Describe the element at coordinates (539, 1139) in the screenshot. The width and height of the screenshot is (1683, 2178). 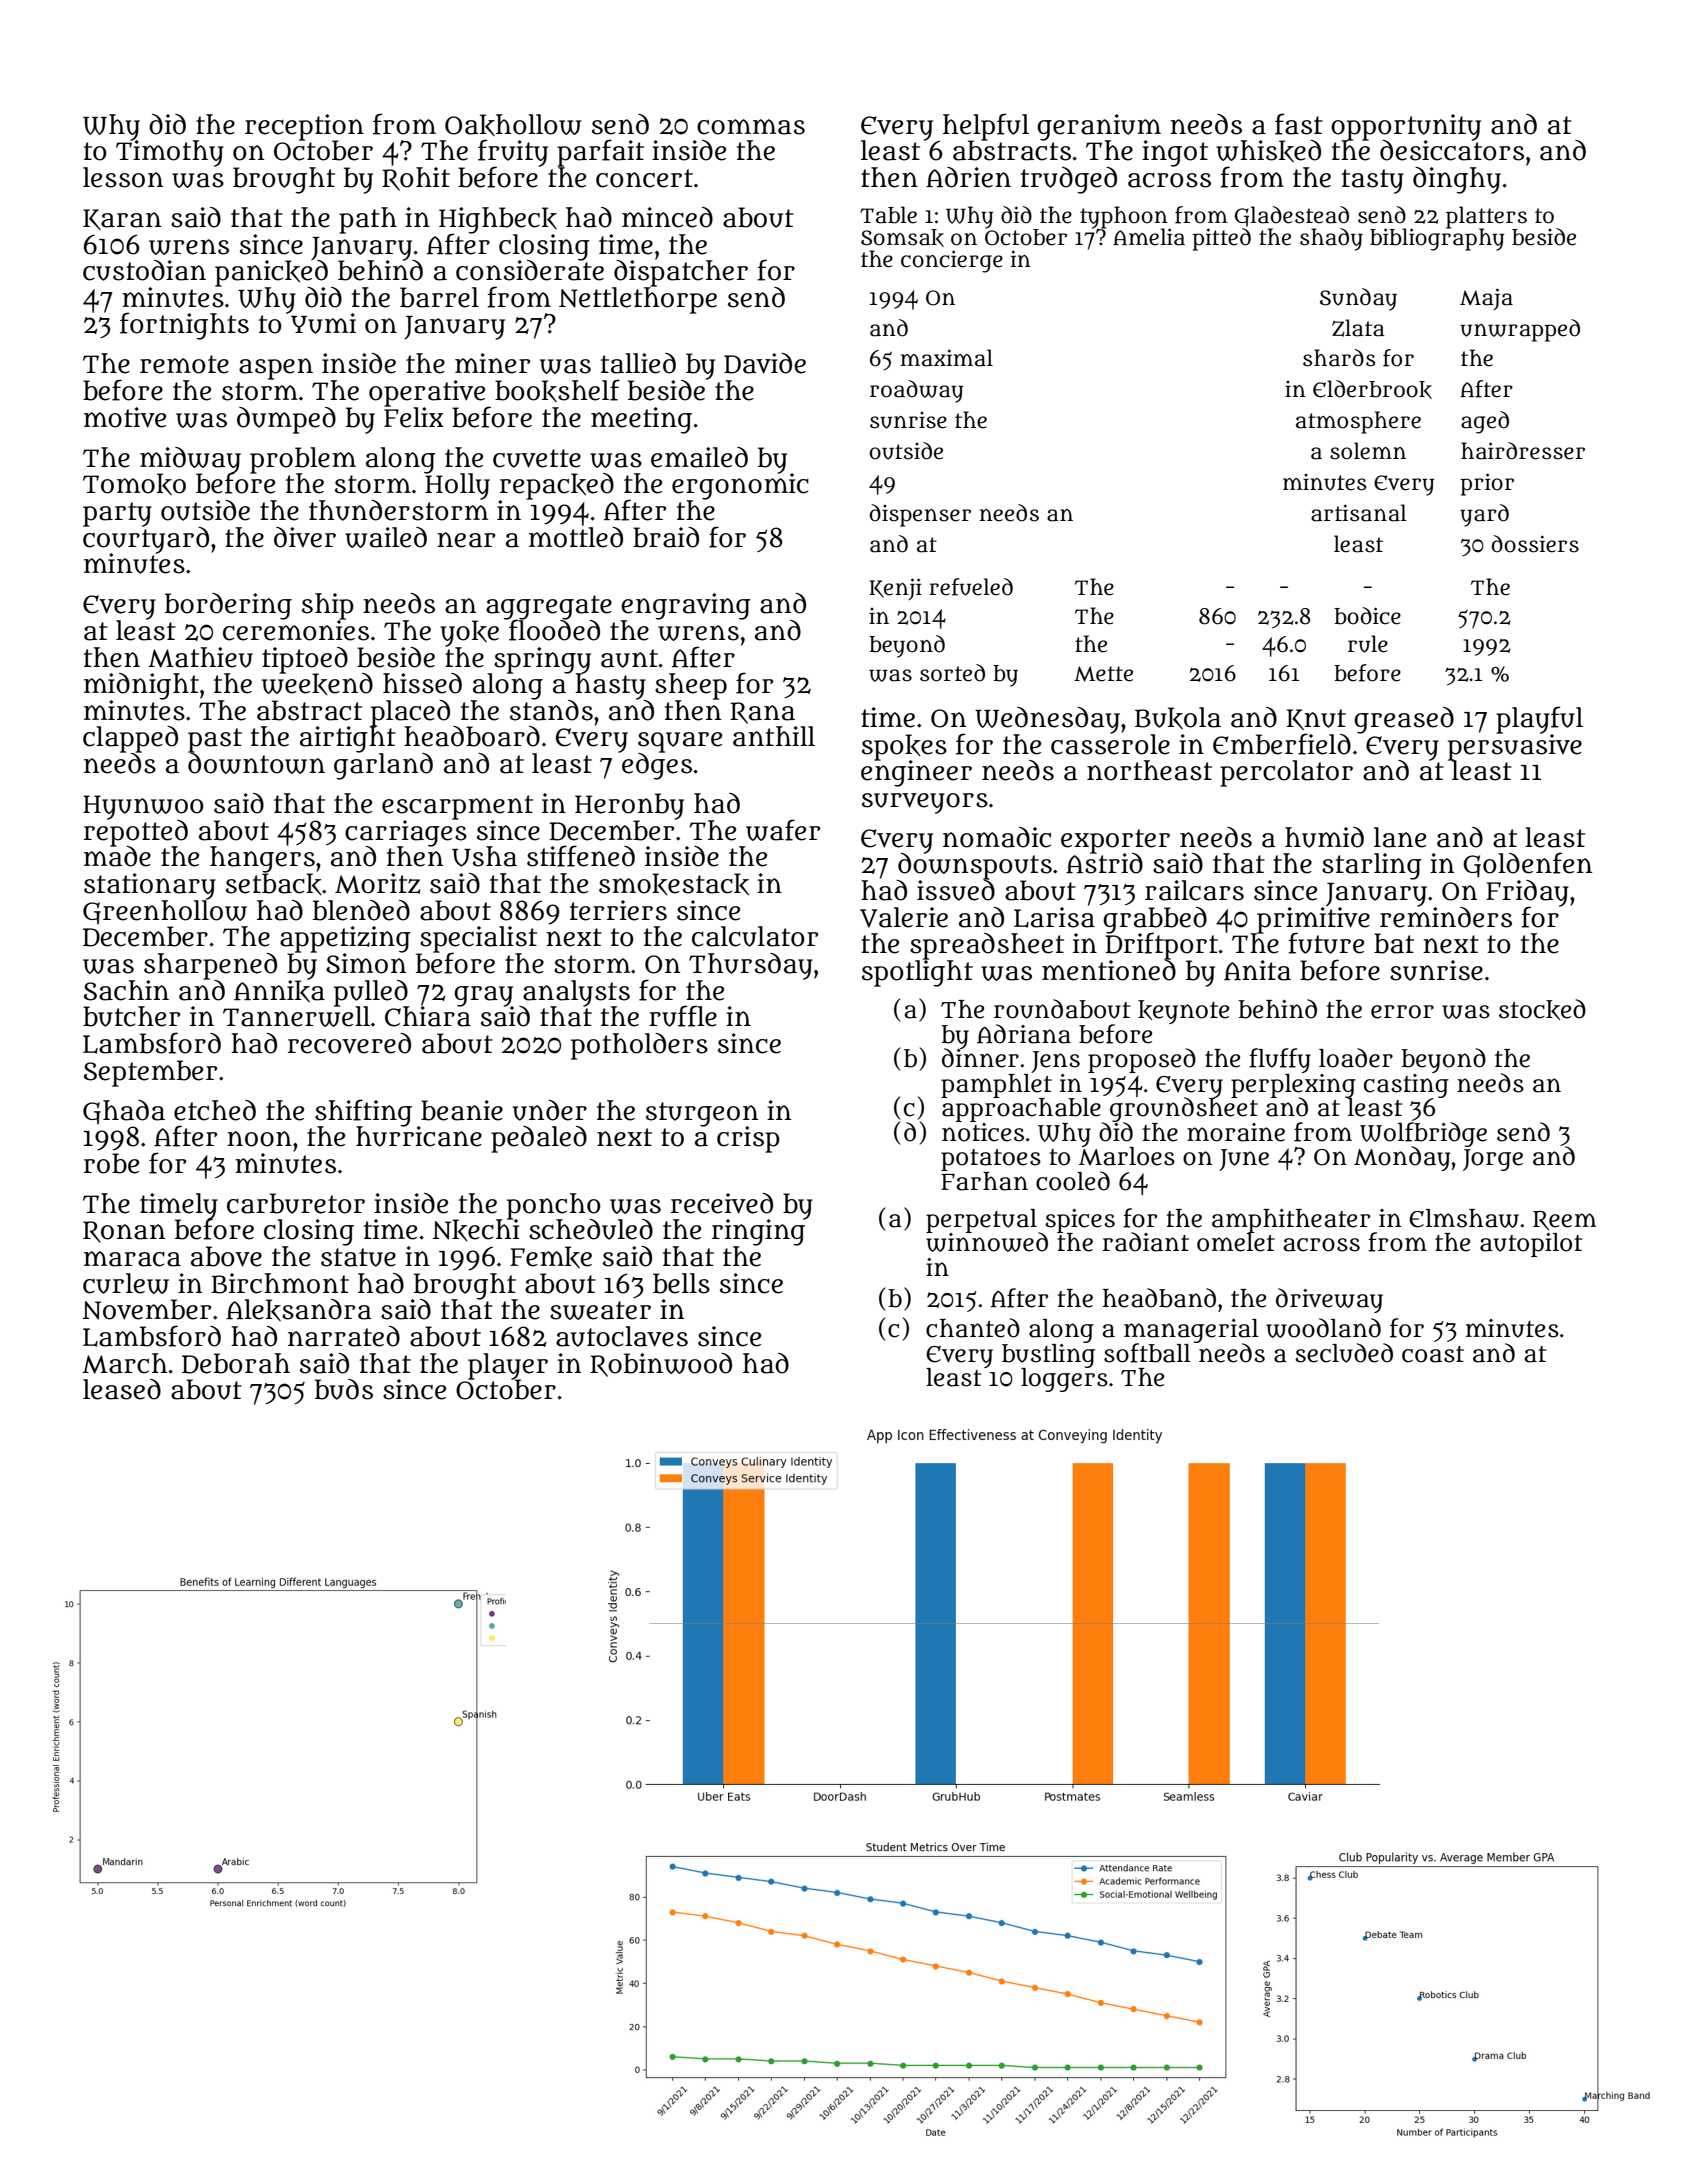
I see `pedaled` at that location.
